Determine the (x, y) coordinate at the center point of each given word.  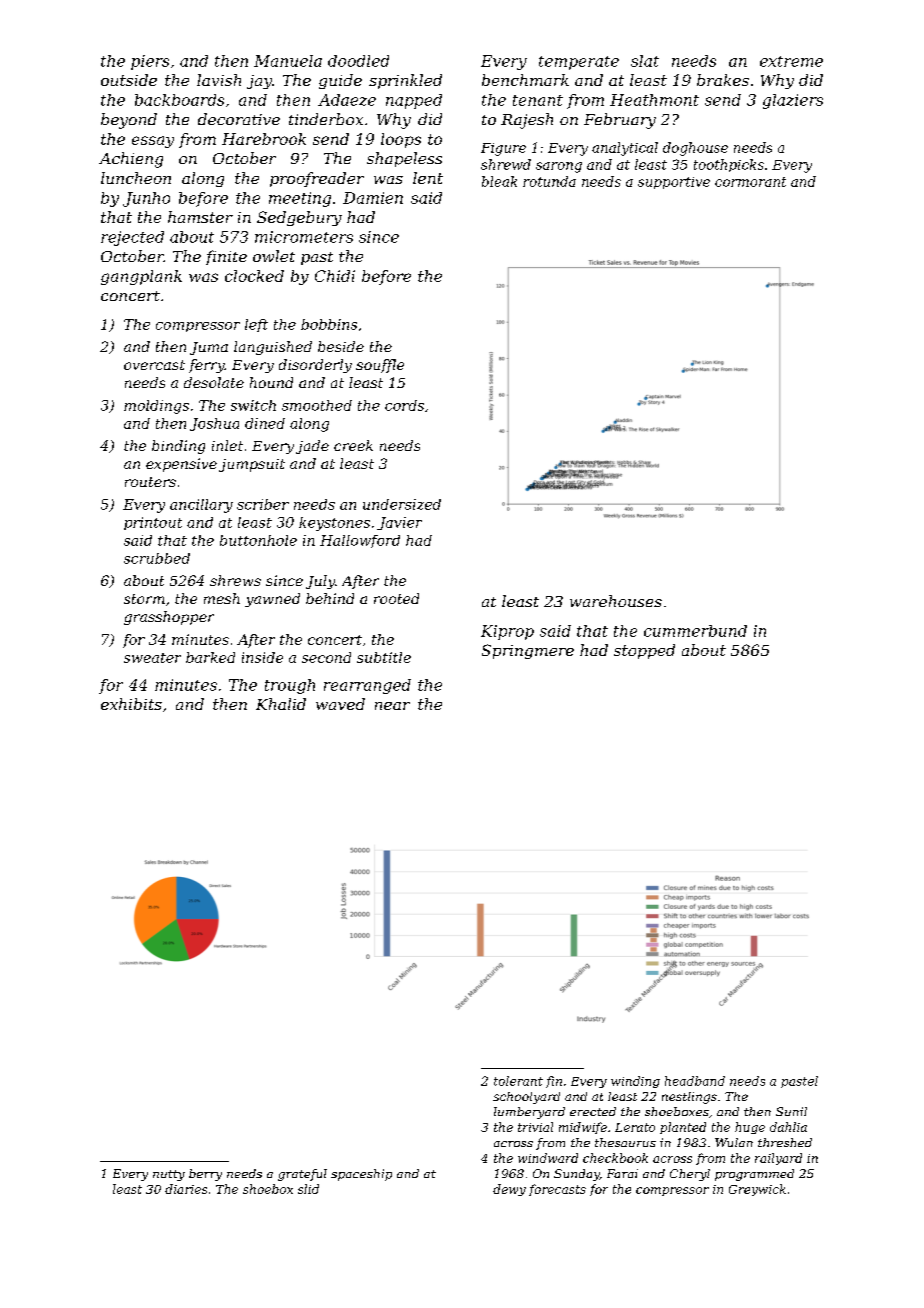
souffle (380, 366)
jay (259, 82)
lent (428, 178)
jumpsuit (252, 465)
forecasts (557, 1190)
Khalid (281, 704)
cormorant (750, 182)
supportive (674, 183)
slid (308, 1189)
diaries (186, 1189)
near (392, 706)
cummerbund (695, 631)
